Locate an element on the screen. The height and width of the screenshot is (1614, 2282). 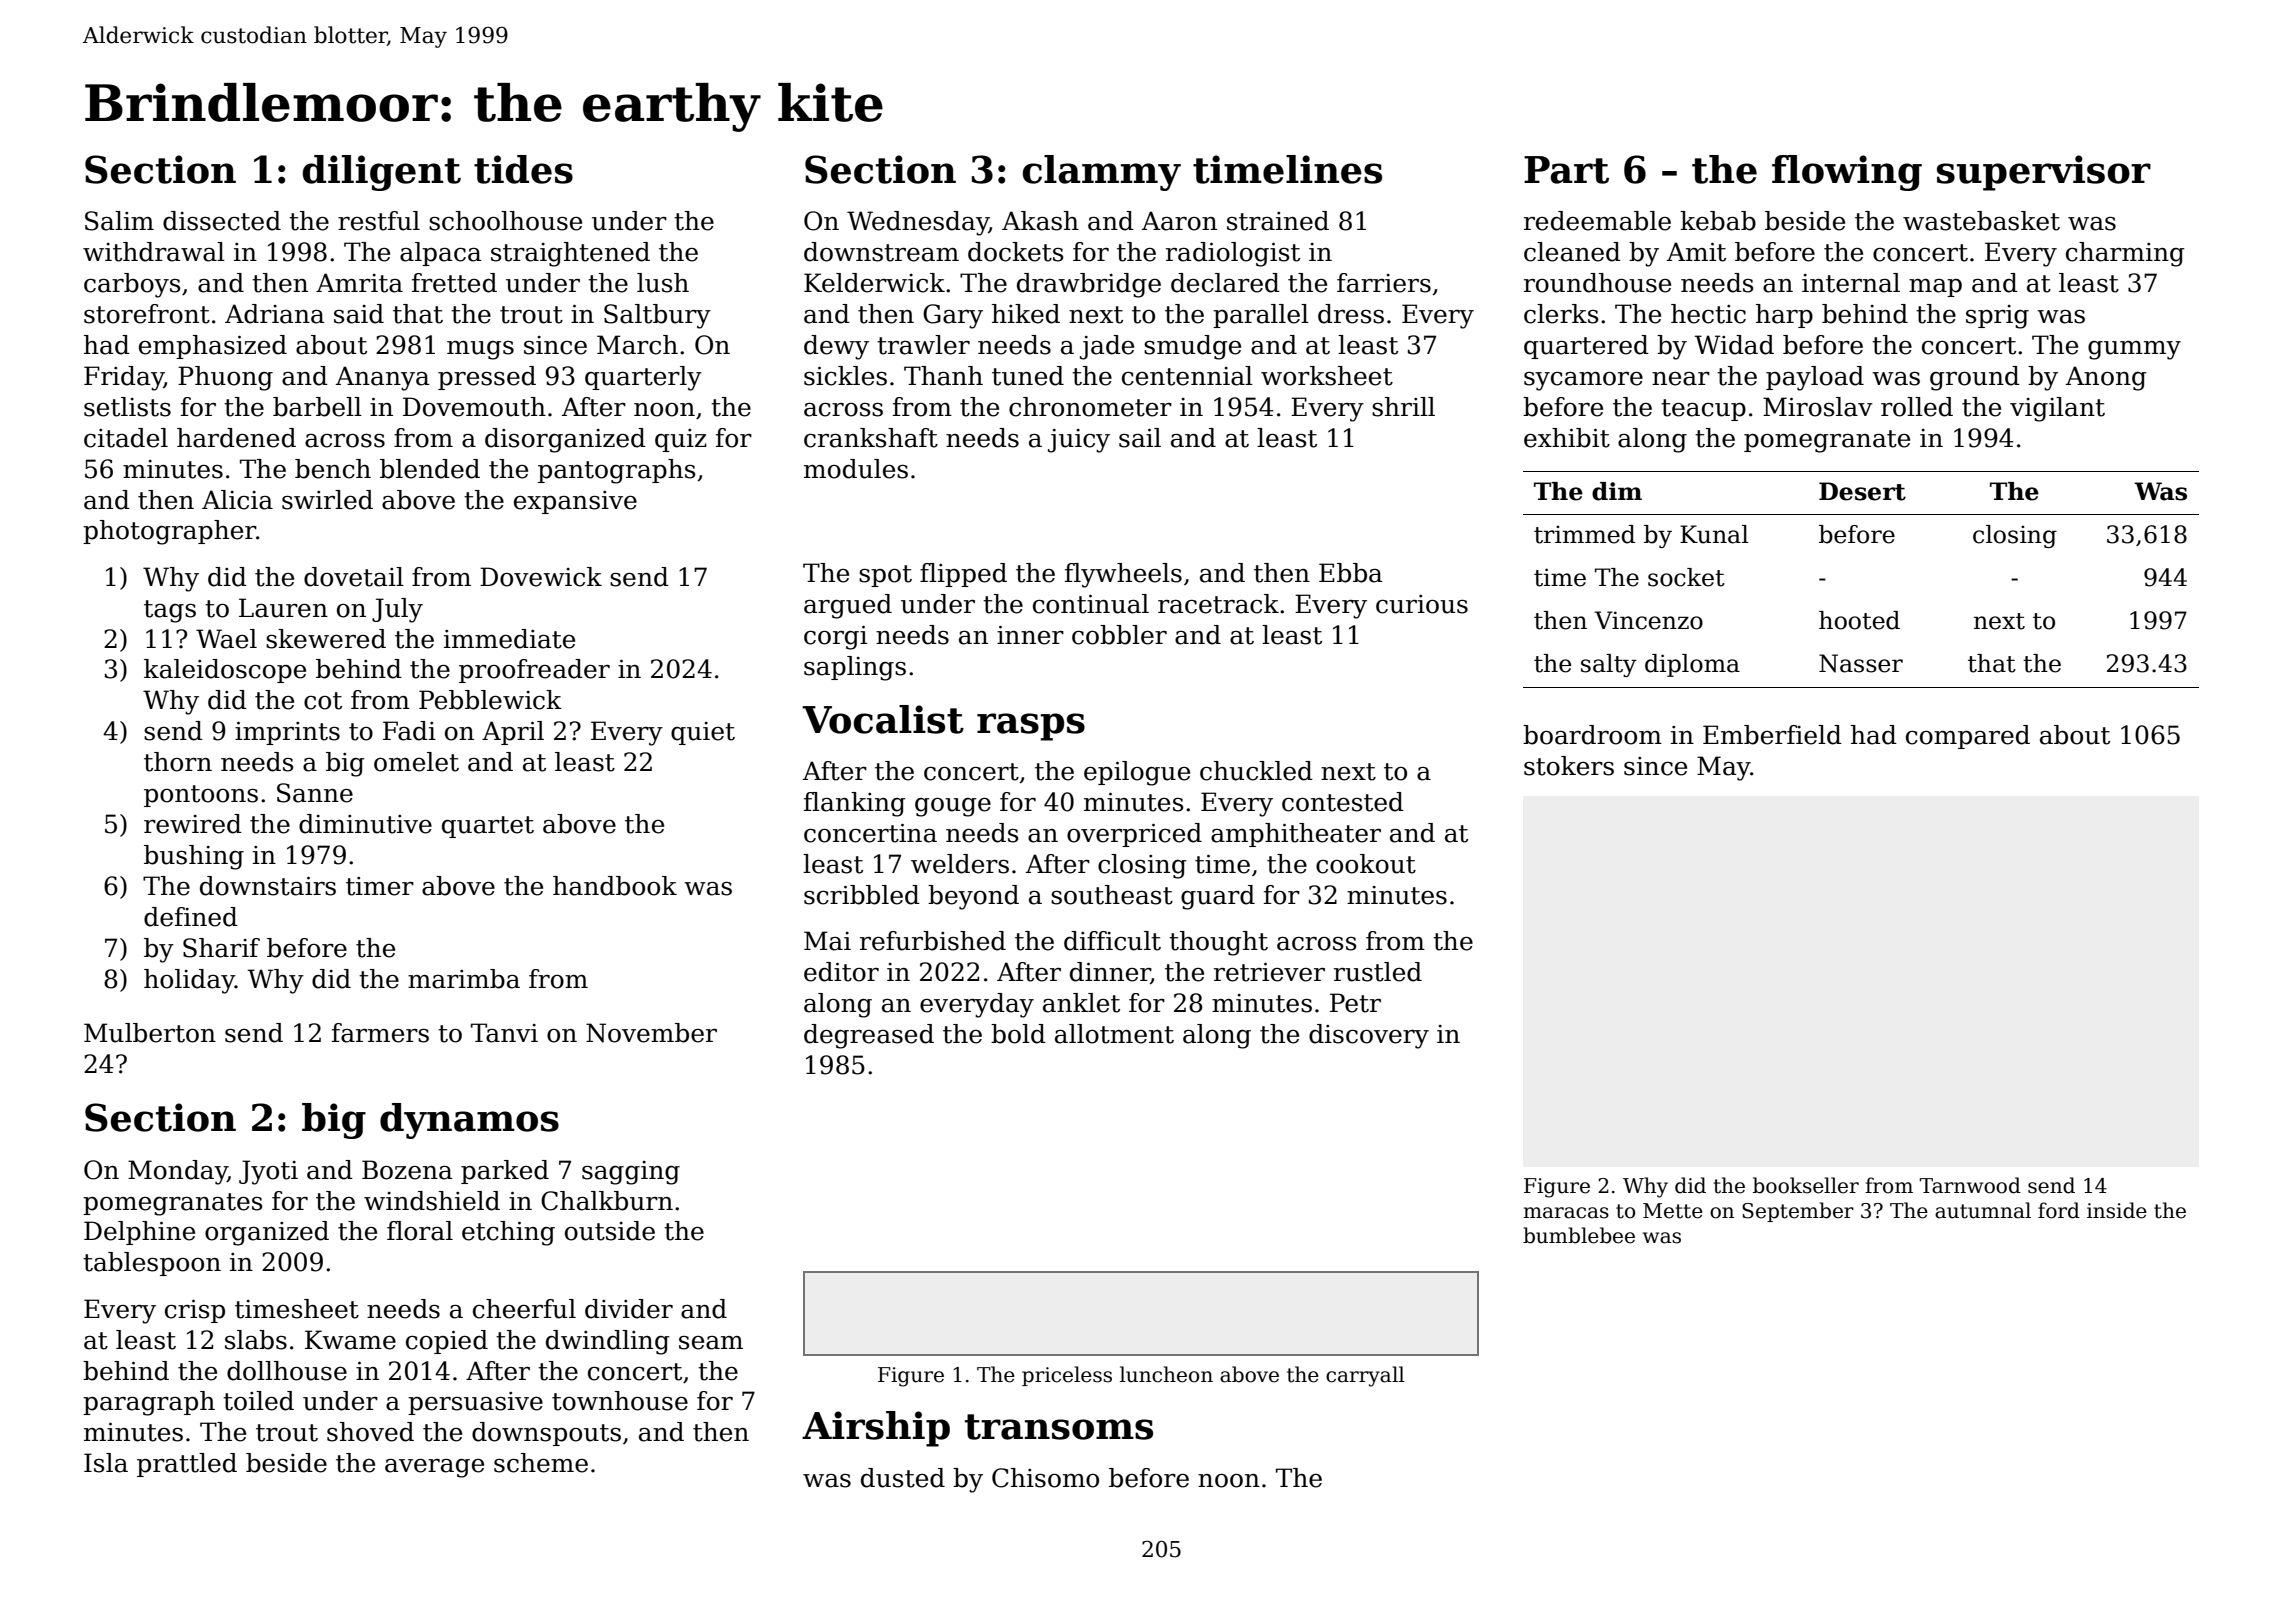
dwindling is located at coordinates (608, 1342).
